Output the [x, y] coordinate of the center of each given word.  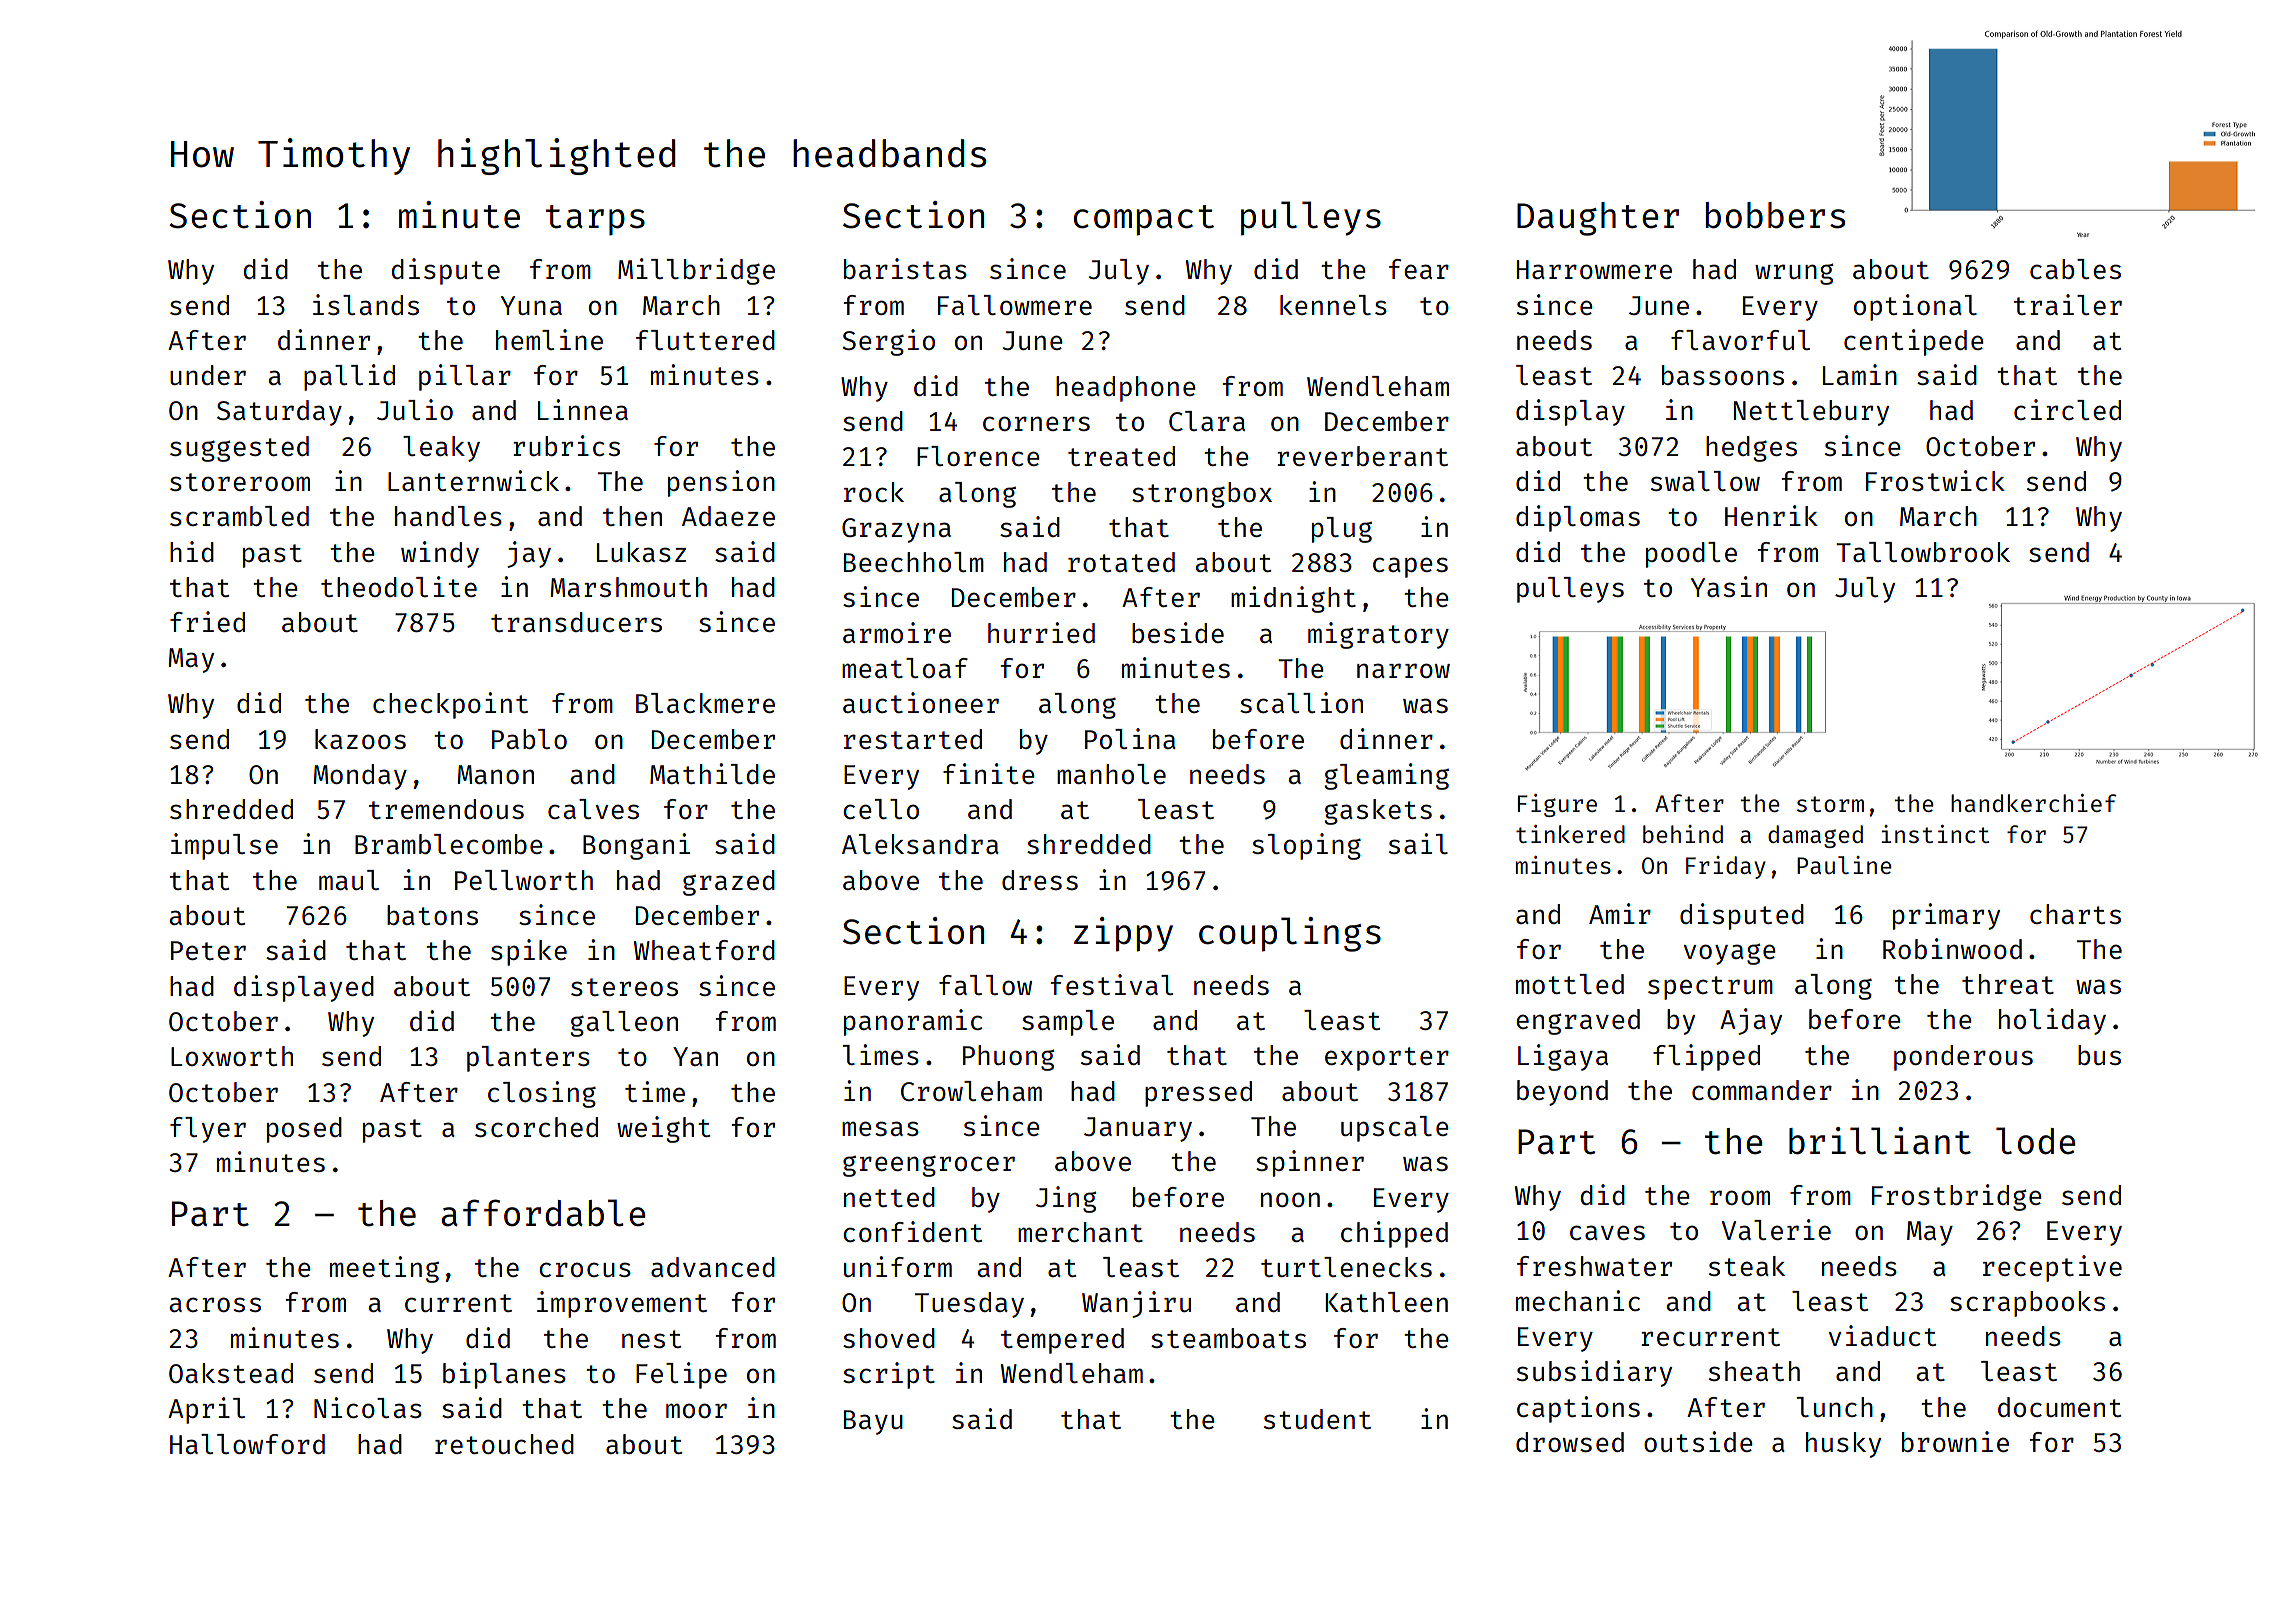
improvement [622, 1304]
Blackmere [705, 703]
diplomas [1578, 518]
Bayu [873, 1422]
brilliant [1880, 1141]
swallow [1705, 481]
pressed [1198, 1094]
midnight [1293, 599]
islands [366, 304]
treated [1121, 456]
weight [663, 1129]
